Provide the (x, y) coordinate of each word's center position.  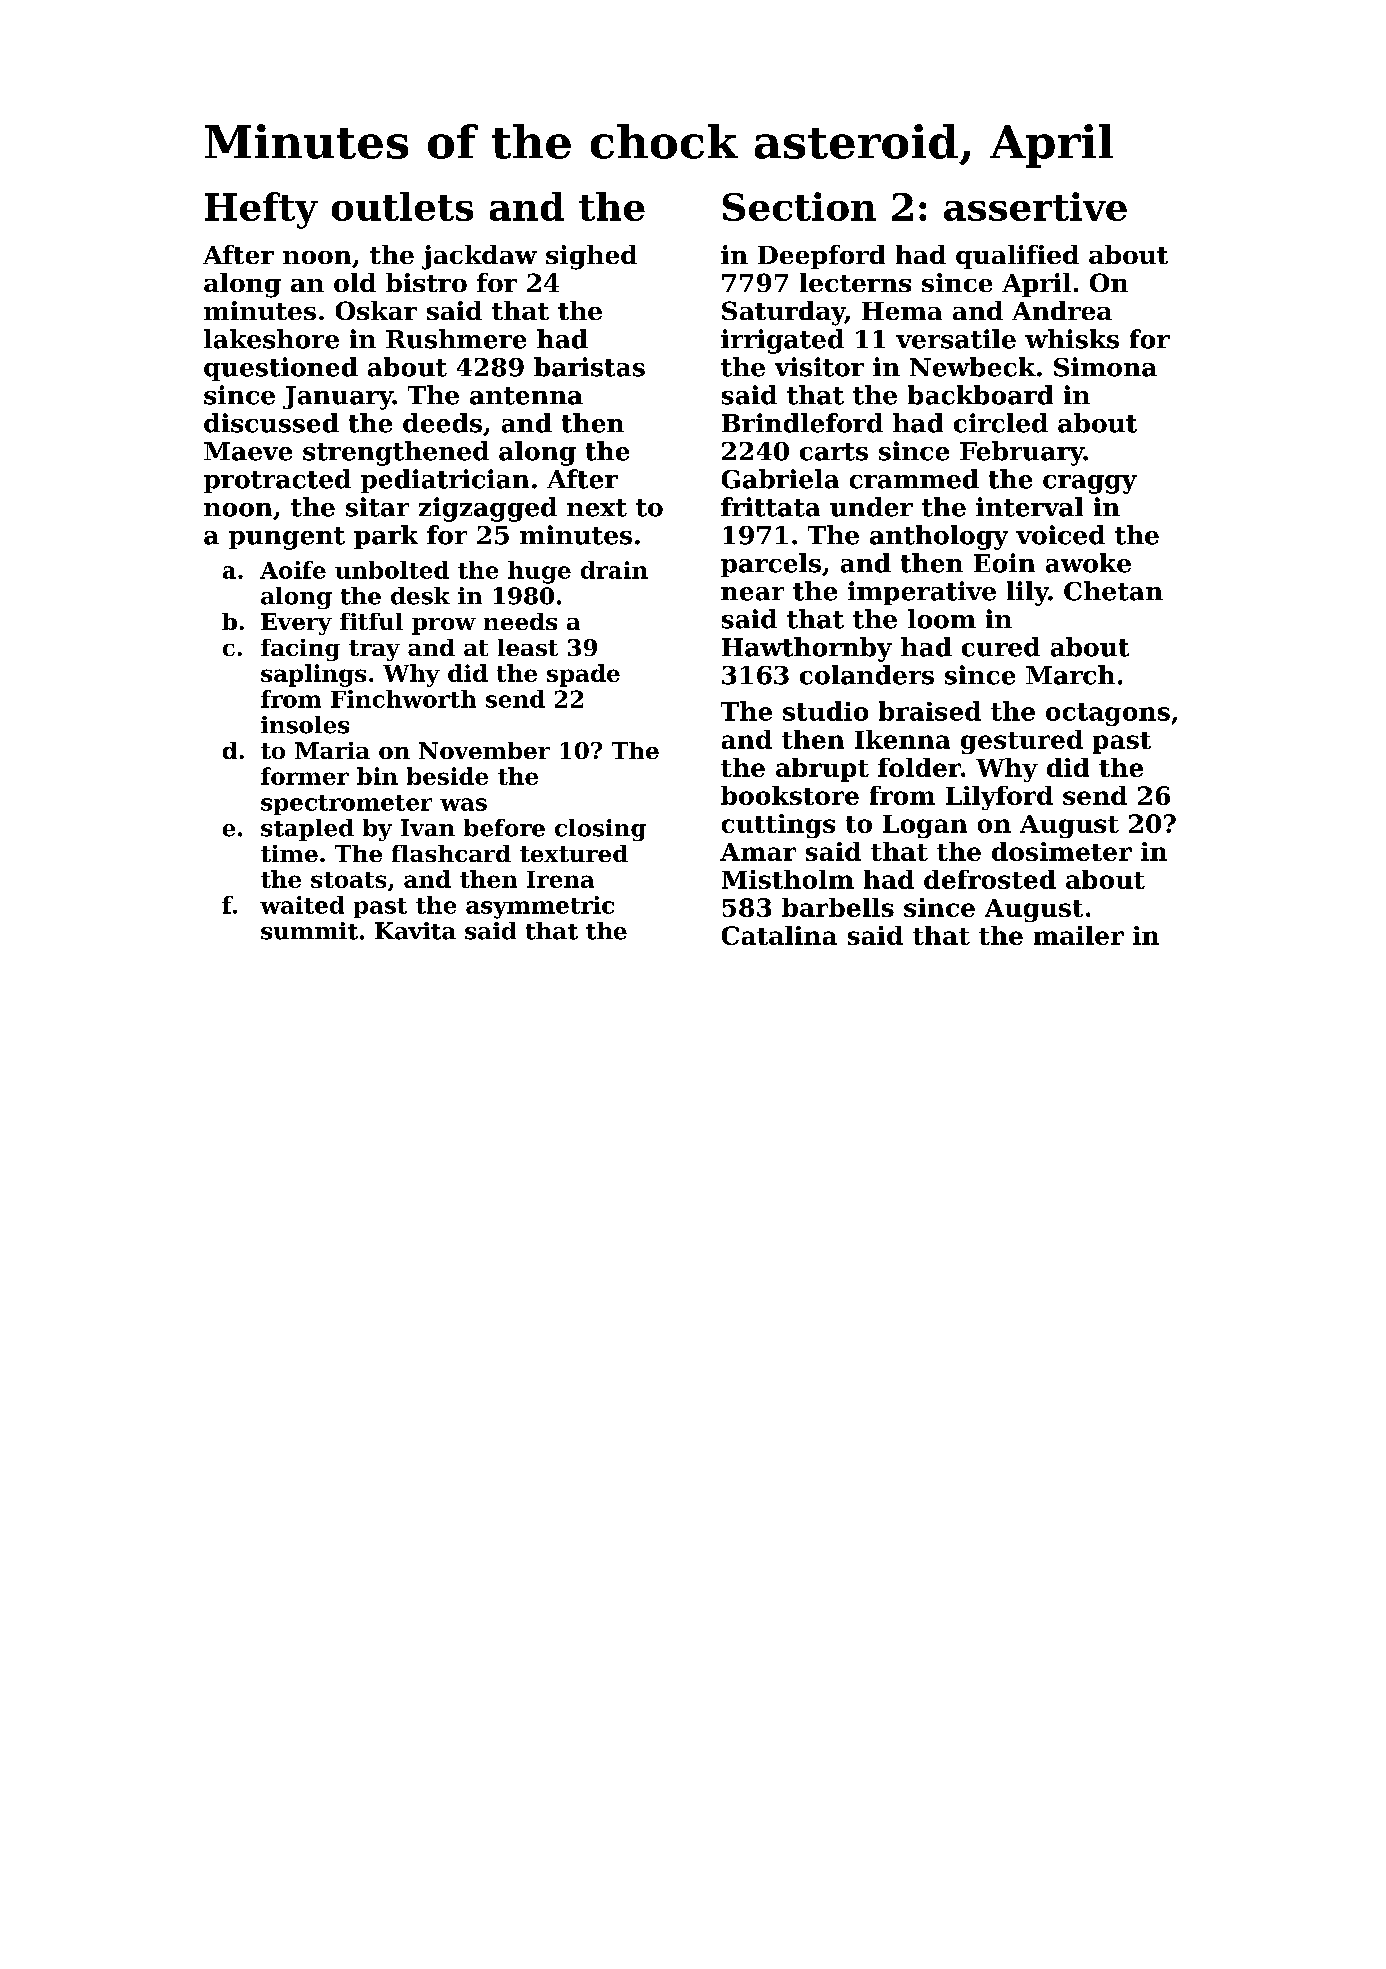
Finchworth (403, 699)
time (289, 853)
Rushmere (456, 339)
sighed (591, 257)
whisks (1072, 339)
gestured (1022, 742)
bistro (426, 282)
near (752, 594)
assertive (1035, 206)
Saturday (783, 313)
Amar (758, 852)
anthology (939, 537)
